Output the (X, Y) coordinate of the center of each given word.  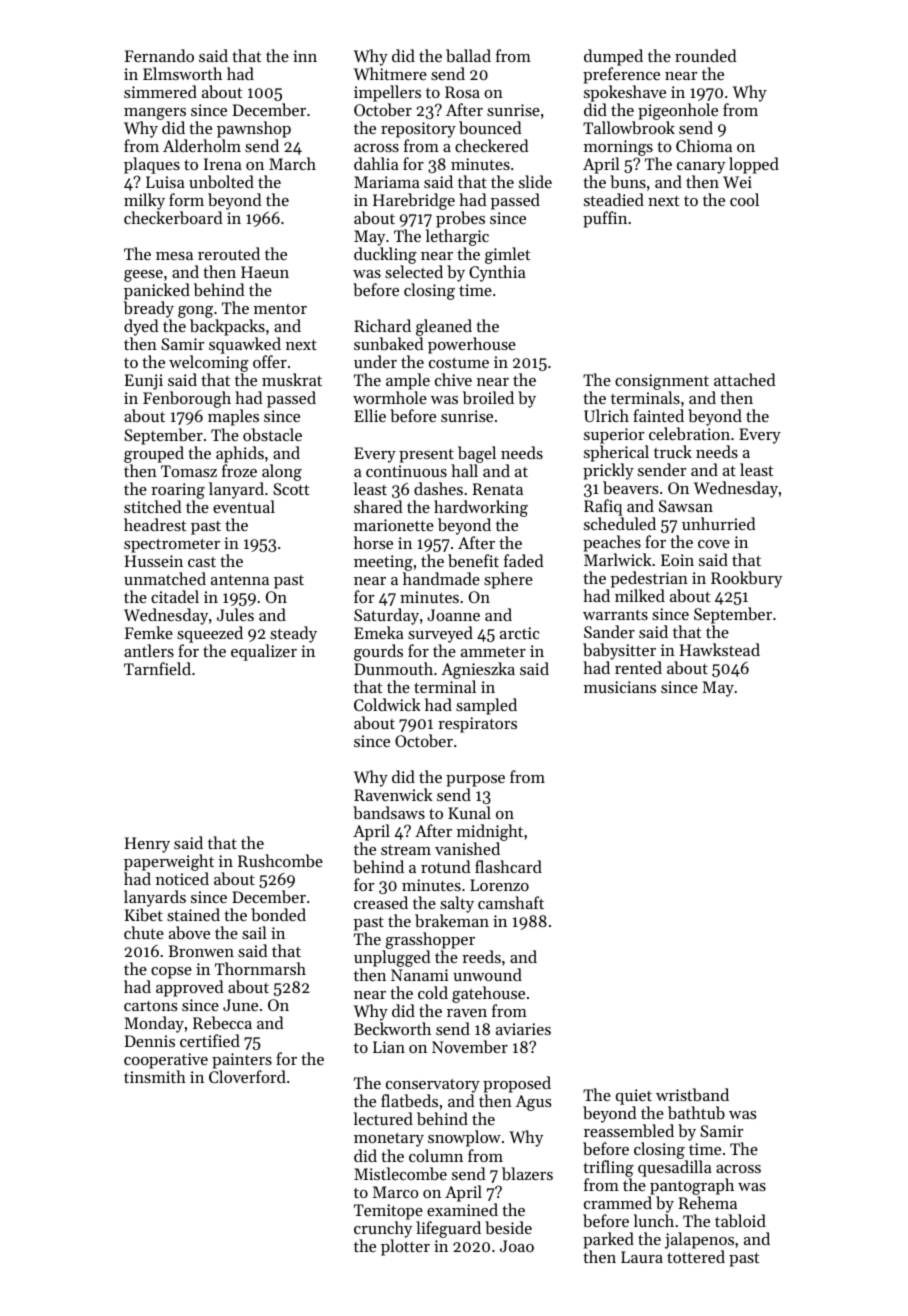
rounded (705, 55)
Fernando (159, 55)
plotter (405, 1247)
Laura (642, 1257)
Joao (517, 1246)
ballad (468, 55)
